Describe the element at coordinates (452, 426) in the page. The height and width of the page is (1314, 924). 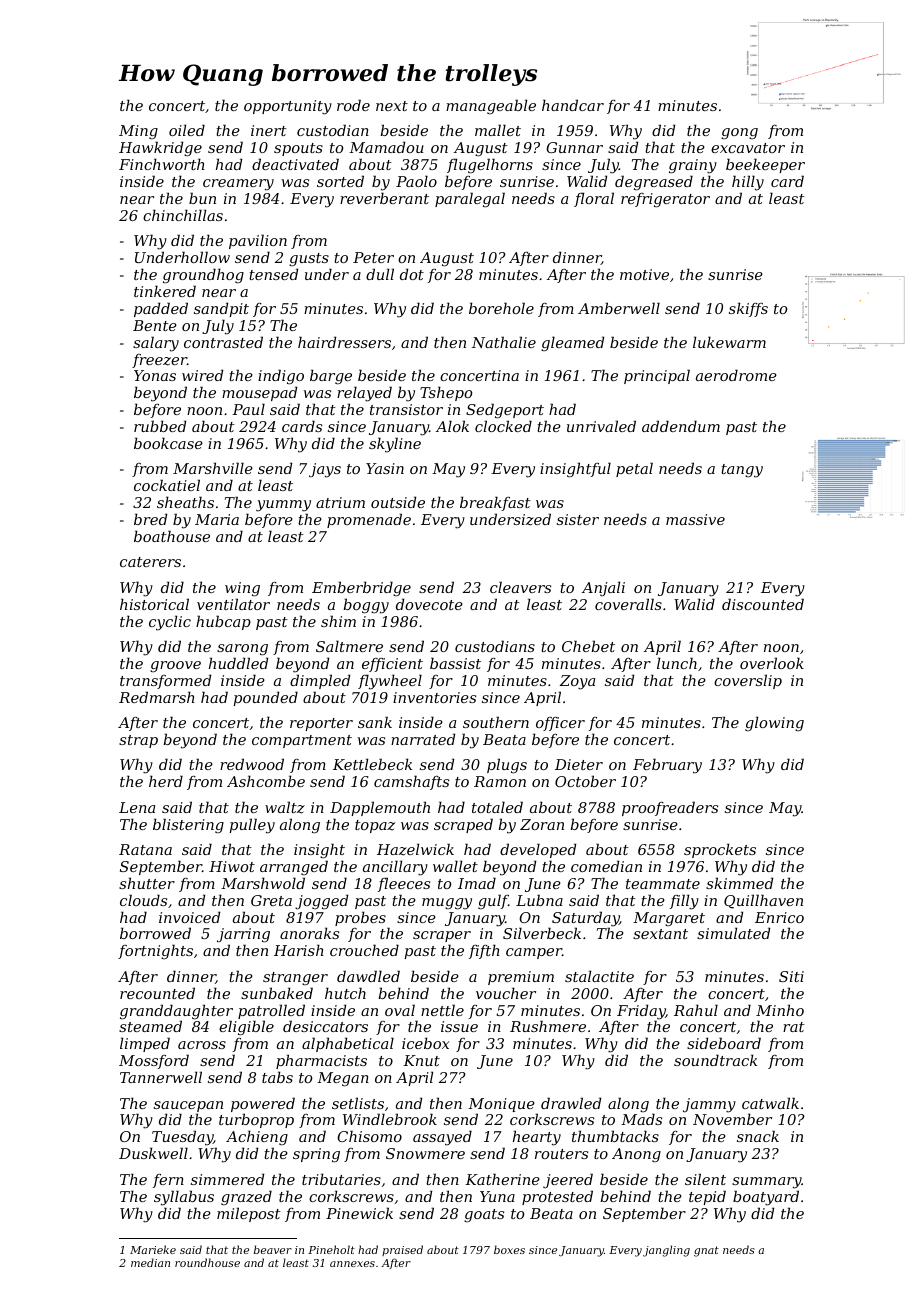
I see `Alok` at that location.
